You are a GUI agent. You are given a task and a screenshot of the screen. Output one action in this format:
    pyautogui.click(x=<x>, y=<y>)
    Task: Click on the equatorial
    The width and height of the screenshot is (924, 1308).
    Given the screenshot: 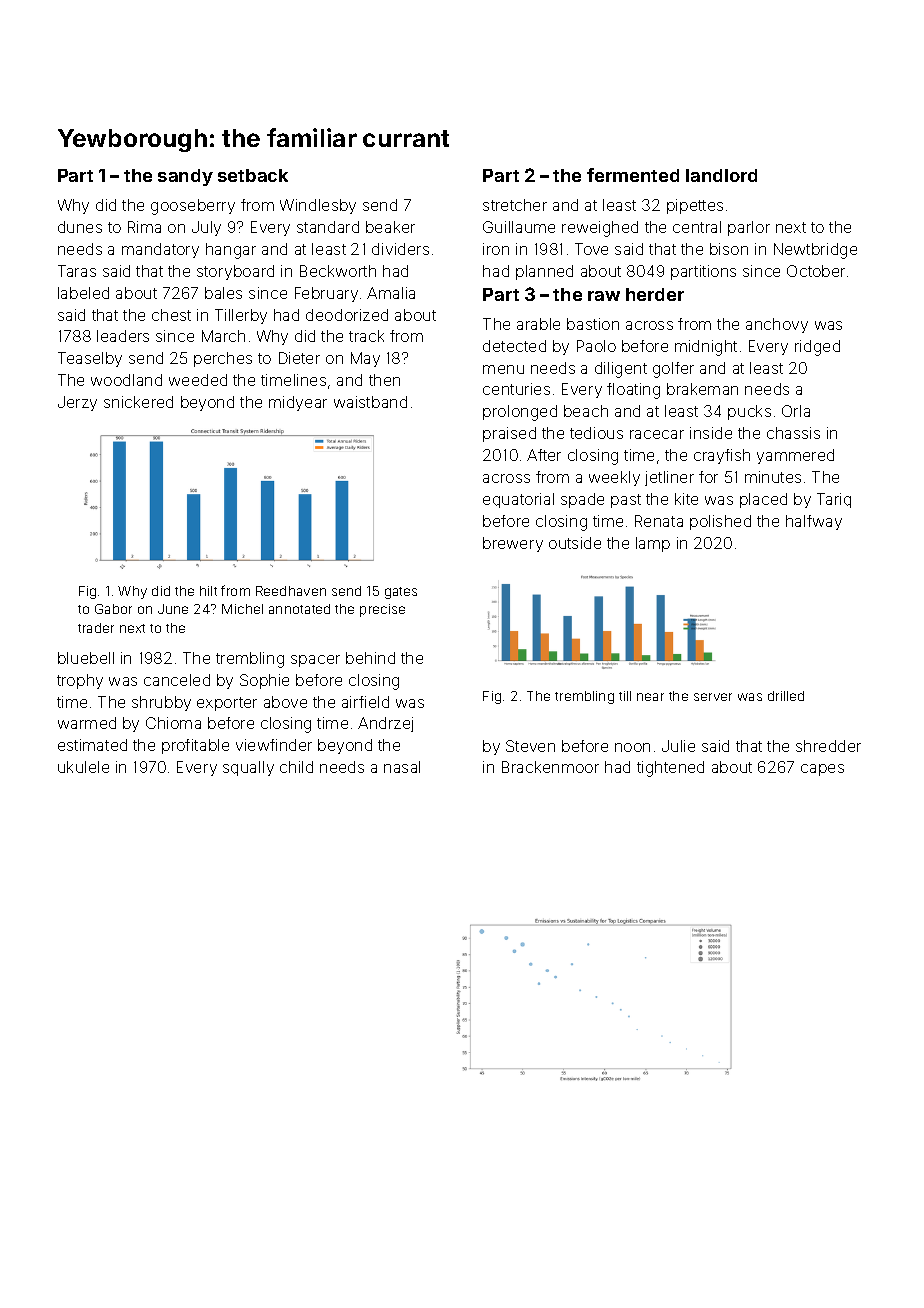 What is the action you would take?
    pyautogui.click(x=518, y=500)
